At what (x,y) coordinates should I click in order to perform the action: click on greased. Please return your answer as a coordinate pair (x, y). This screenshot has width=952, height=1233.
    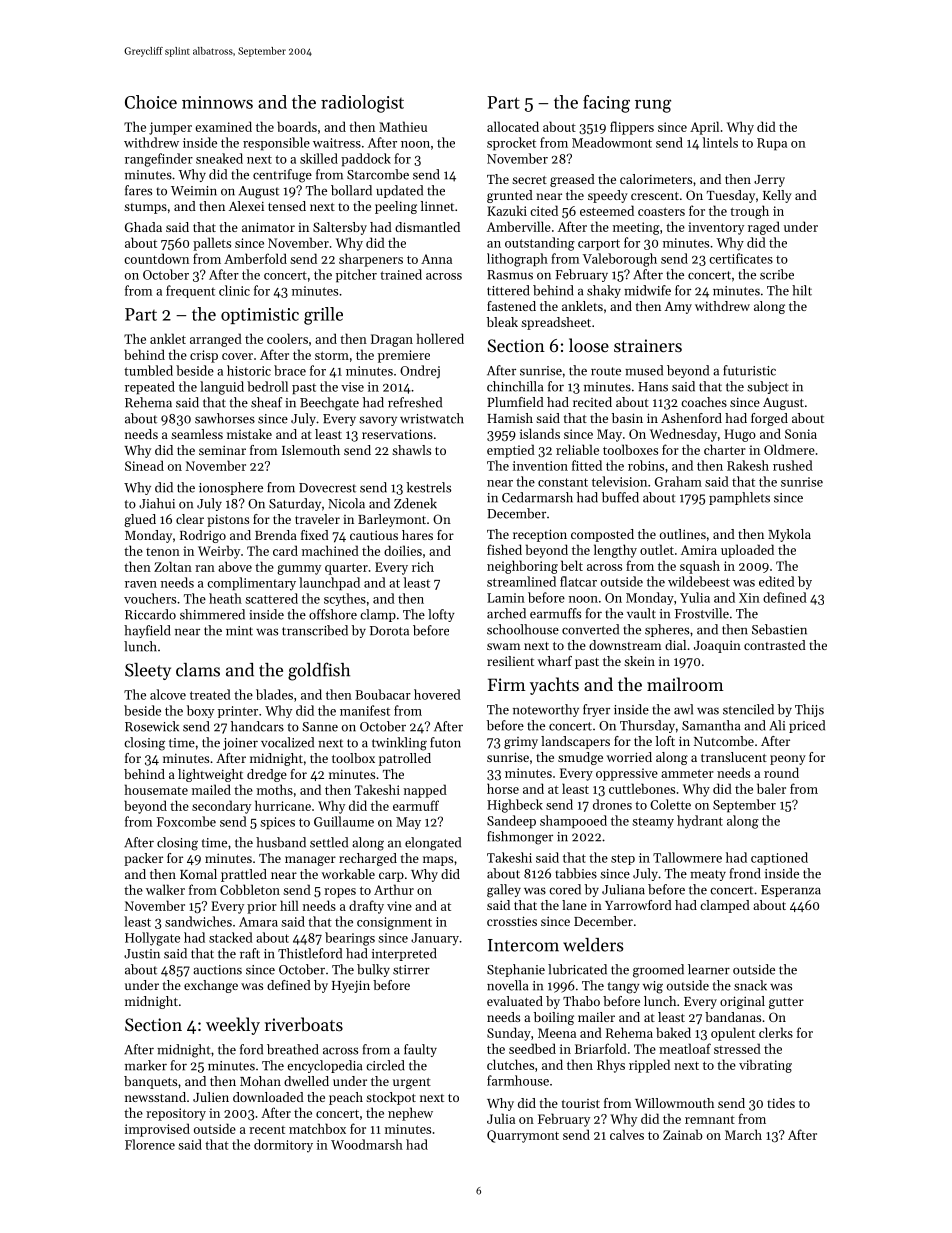
    Looking at the image, I should click on (572, 180).
